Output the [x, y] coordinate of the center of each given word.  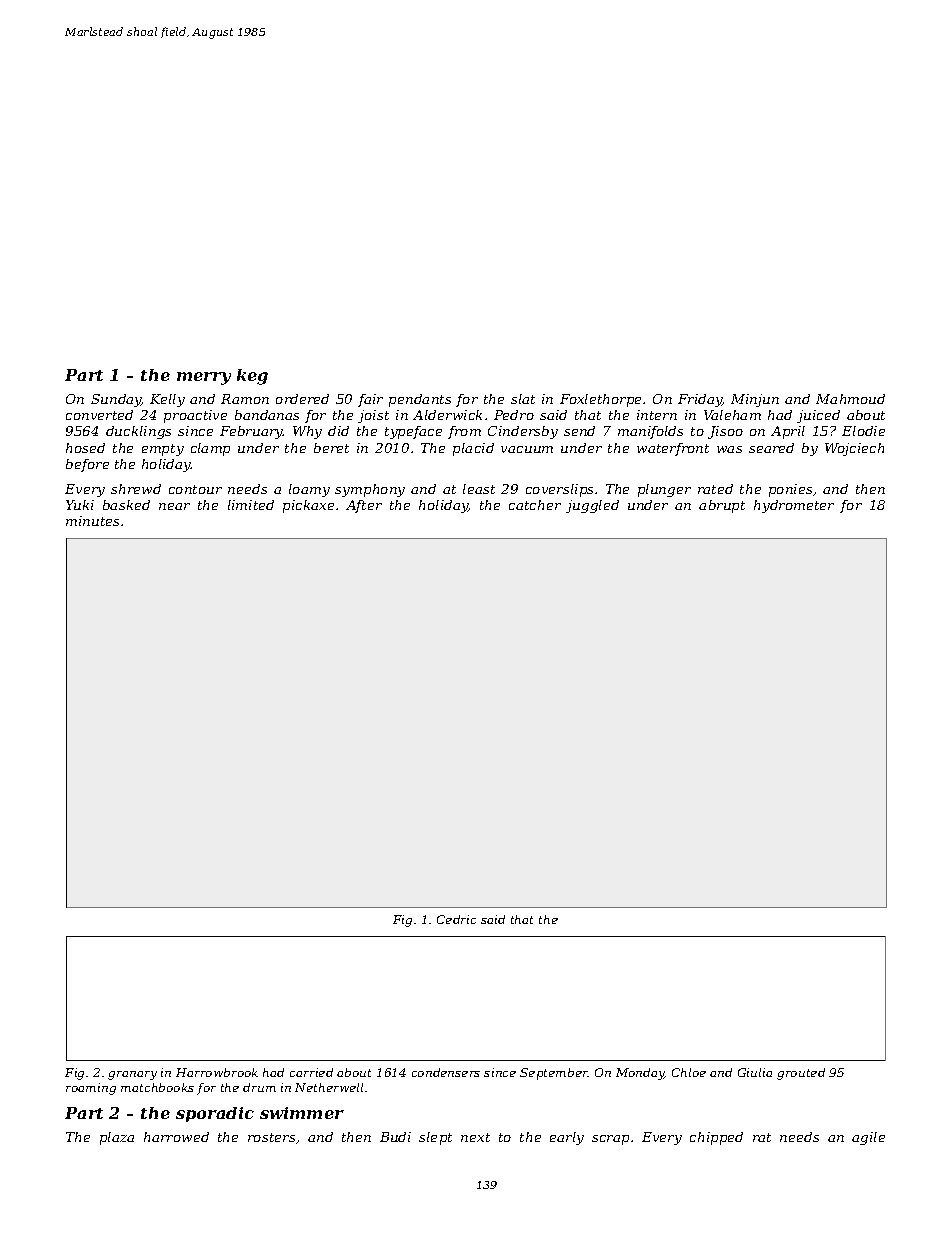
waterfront [673, 449]
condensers [446, 1072]
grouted [801, 1074]
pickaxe [308, 506]
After [364, 506]
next [475, 1137]
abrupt [722, 506]
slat [523, 399]
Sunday [116, 400]
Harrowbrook [217, 1072]
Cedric [456, 919]
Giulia [755, 1072]
